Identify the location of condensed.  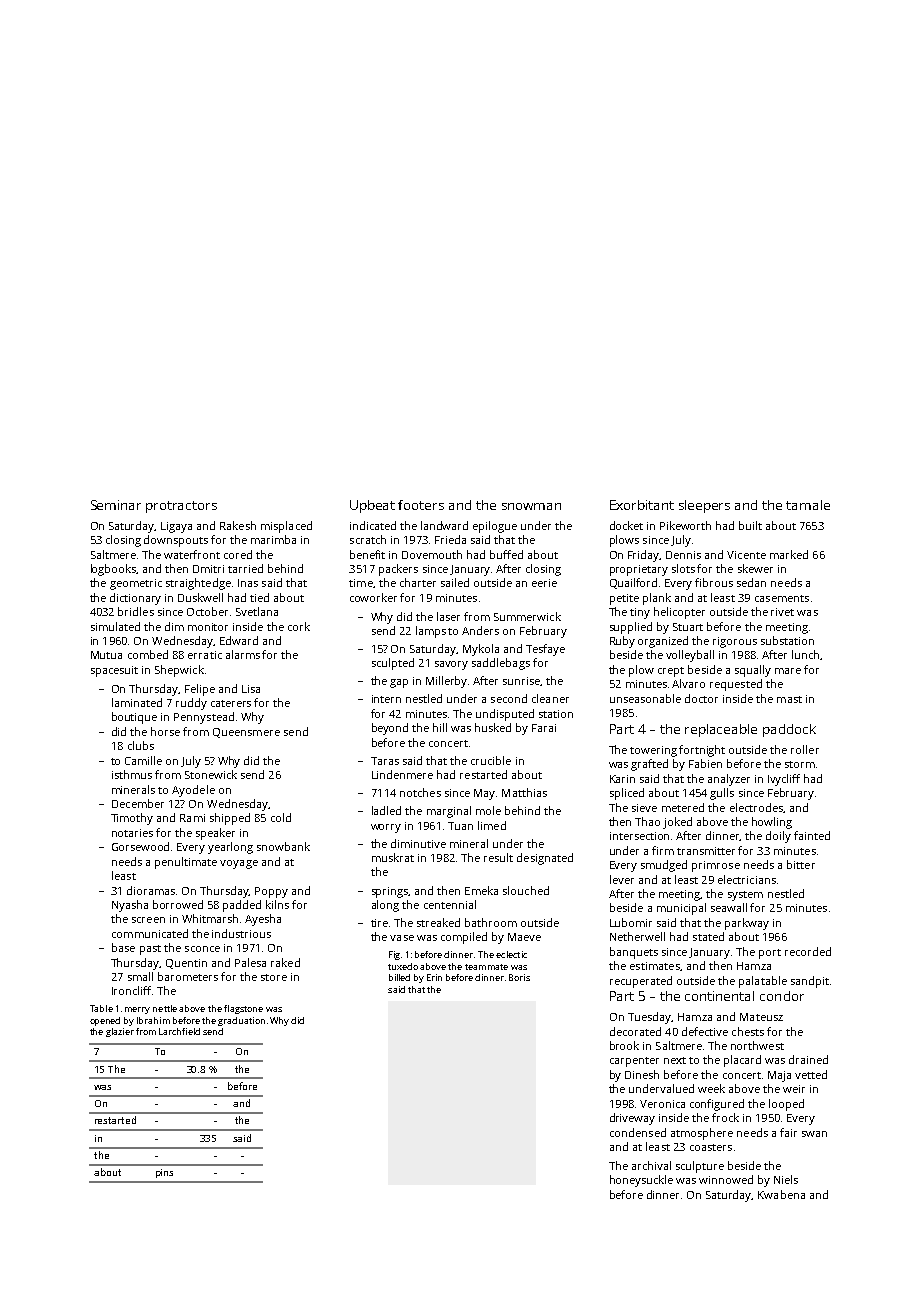
(638, 1132).
